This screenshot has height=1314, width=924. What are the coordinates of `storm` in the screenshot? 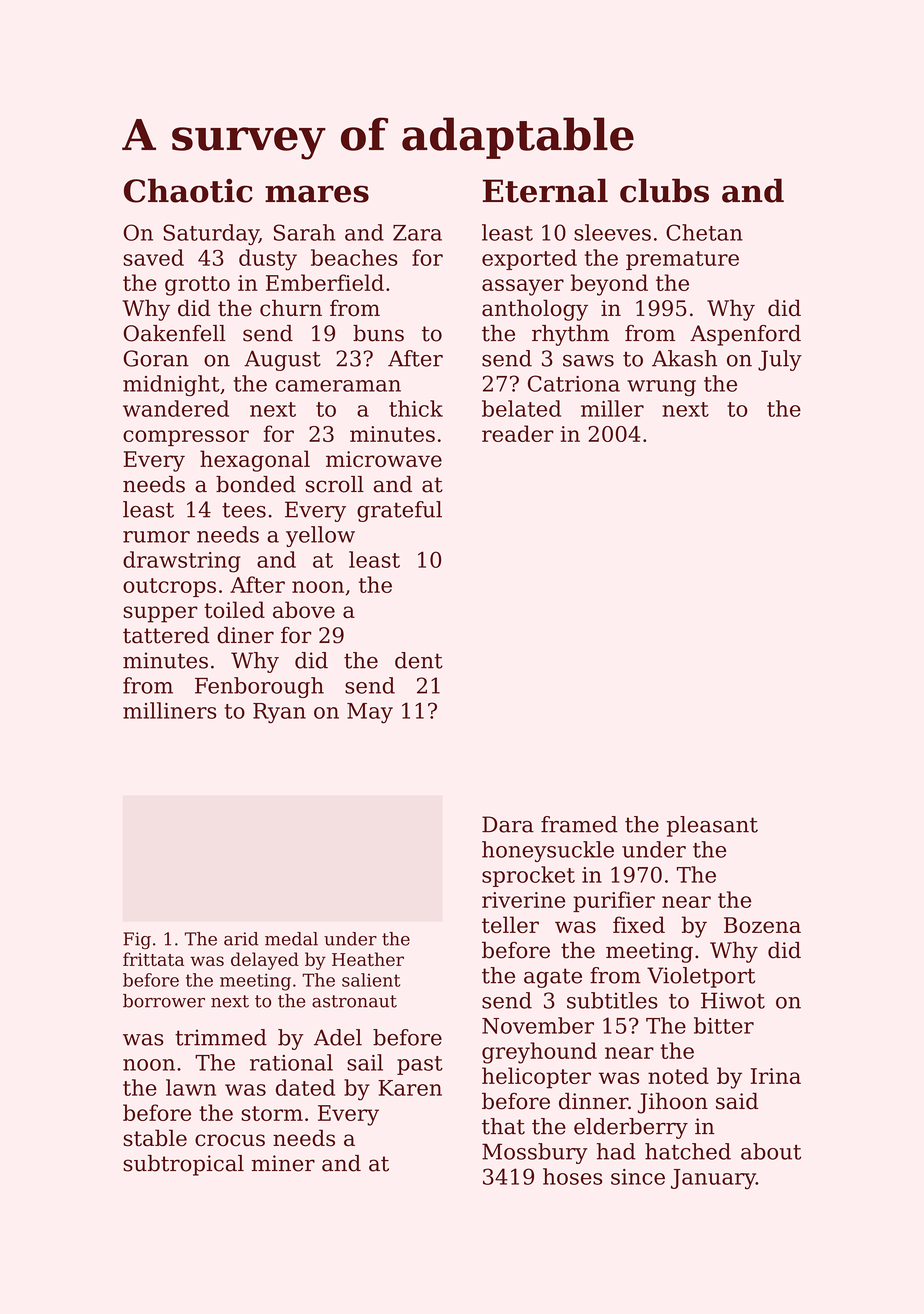 It's located at (272, 1113).
